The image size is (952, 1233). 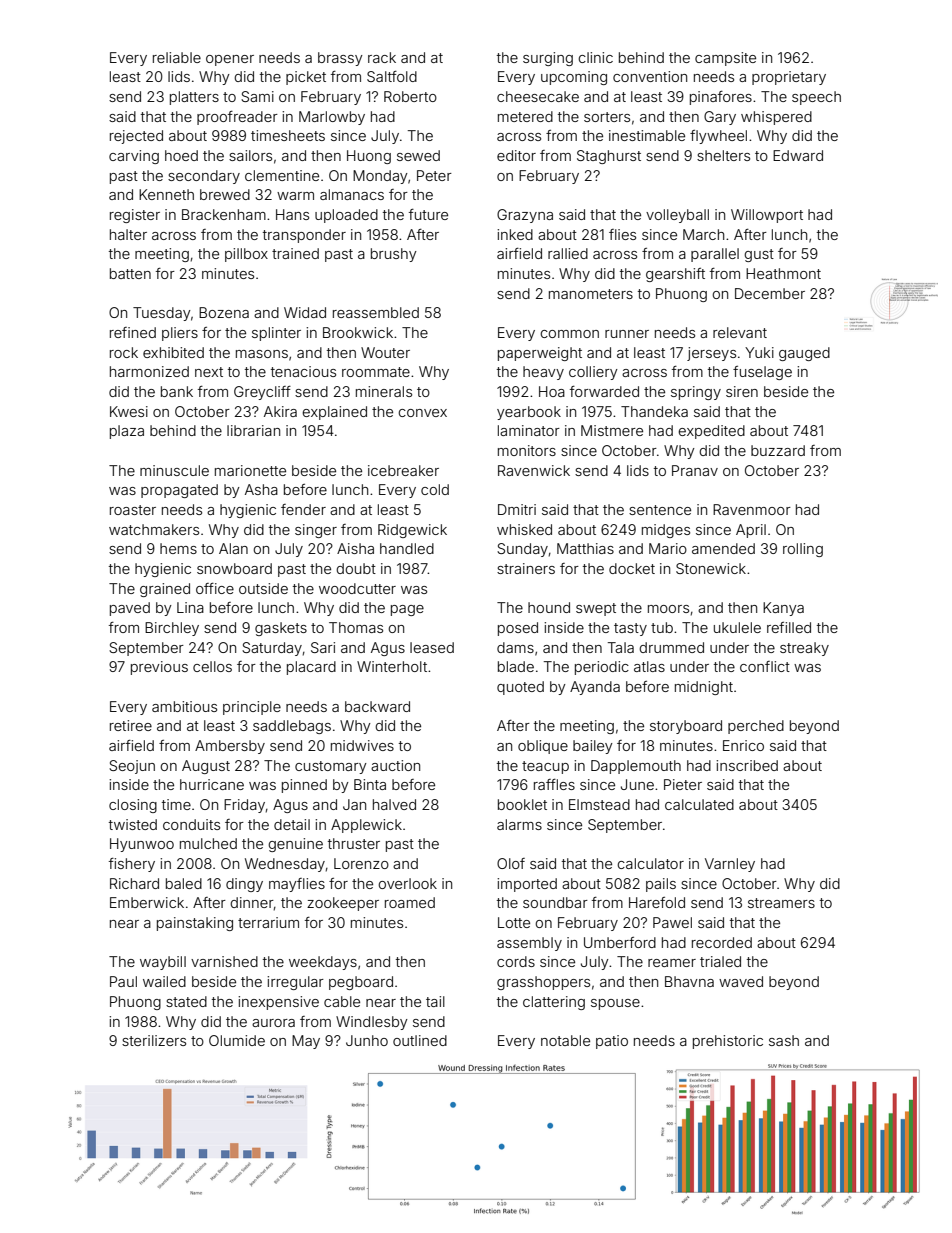 I want to click on Saltfold, so click(x=392, y=76).
